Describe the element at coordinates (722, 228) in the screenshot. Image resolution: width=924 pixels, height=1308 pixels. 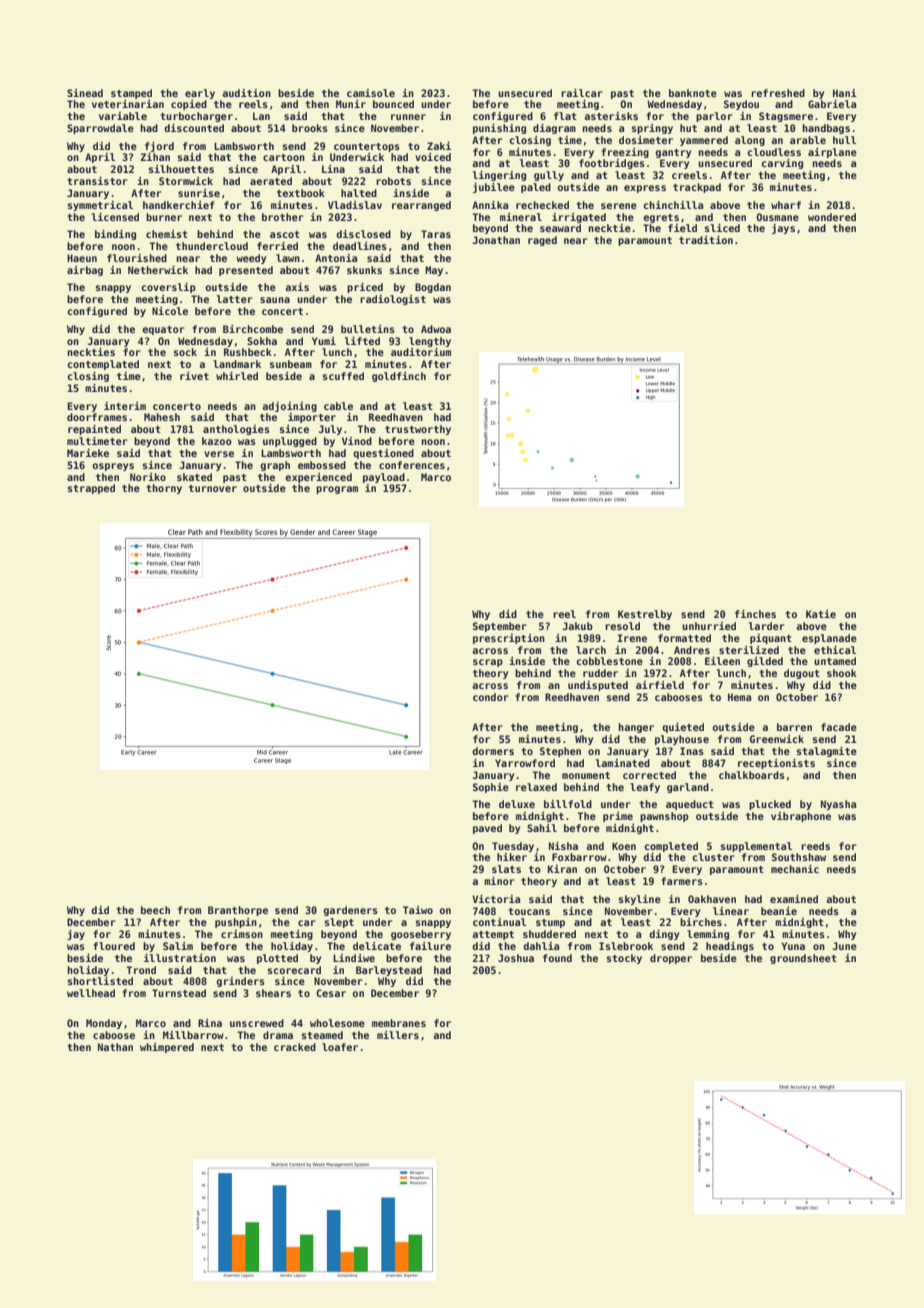
I see `sliced` at that location.
